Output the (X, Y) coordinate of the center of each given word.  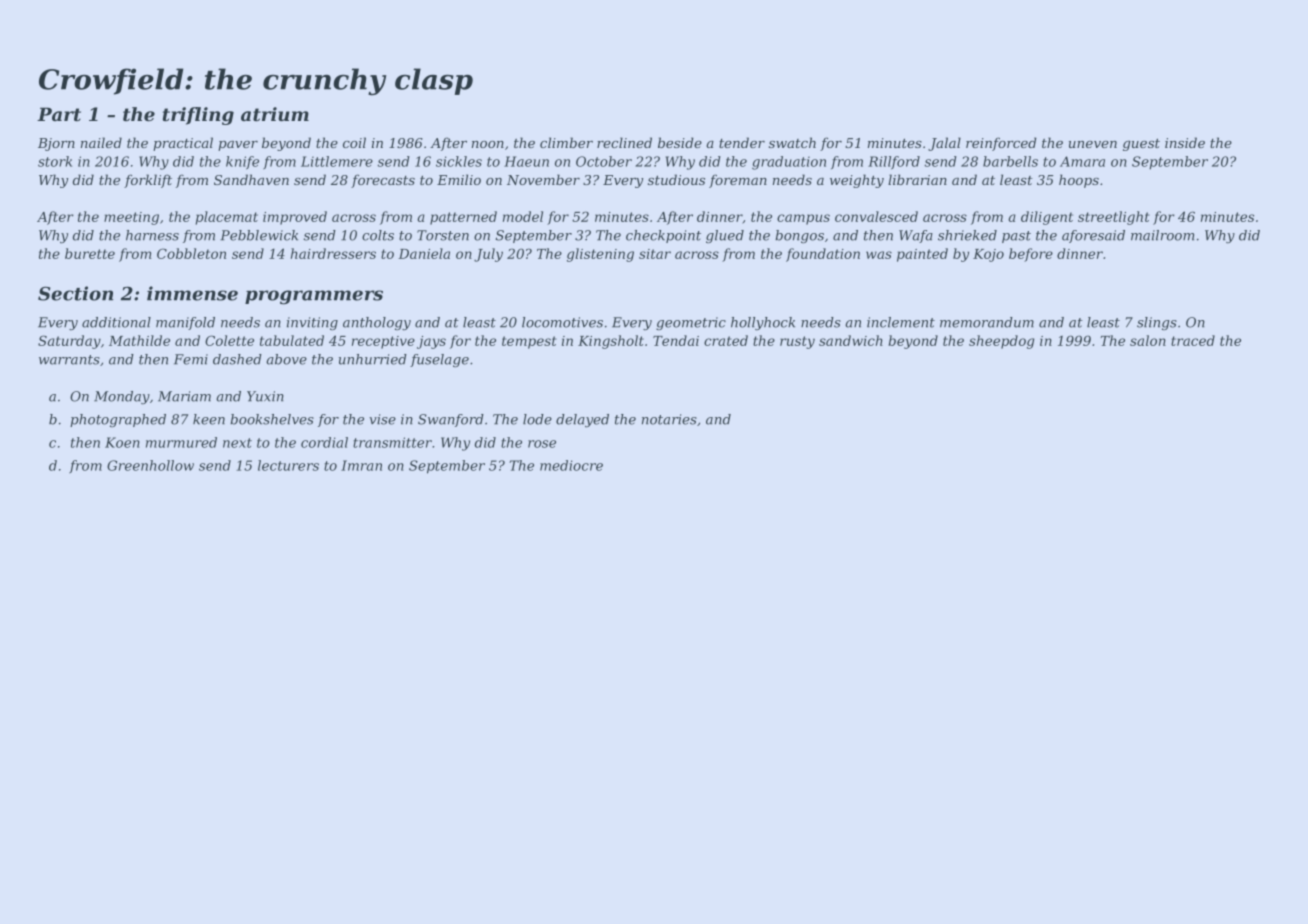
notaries (669, 419)
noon (488, 144)
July (488, 255)
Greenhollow (150, 465)
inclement (901, 322)
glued (725, 236)
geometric (691, 323)
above (286, 359)
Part (59, 114)
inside (1185, 142)
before (1031, 255)
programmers (314, 297)
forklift (148, 181)
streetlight (1114, 218)
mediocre (571, 465)
